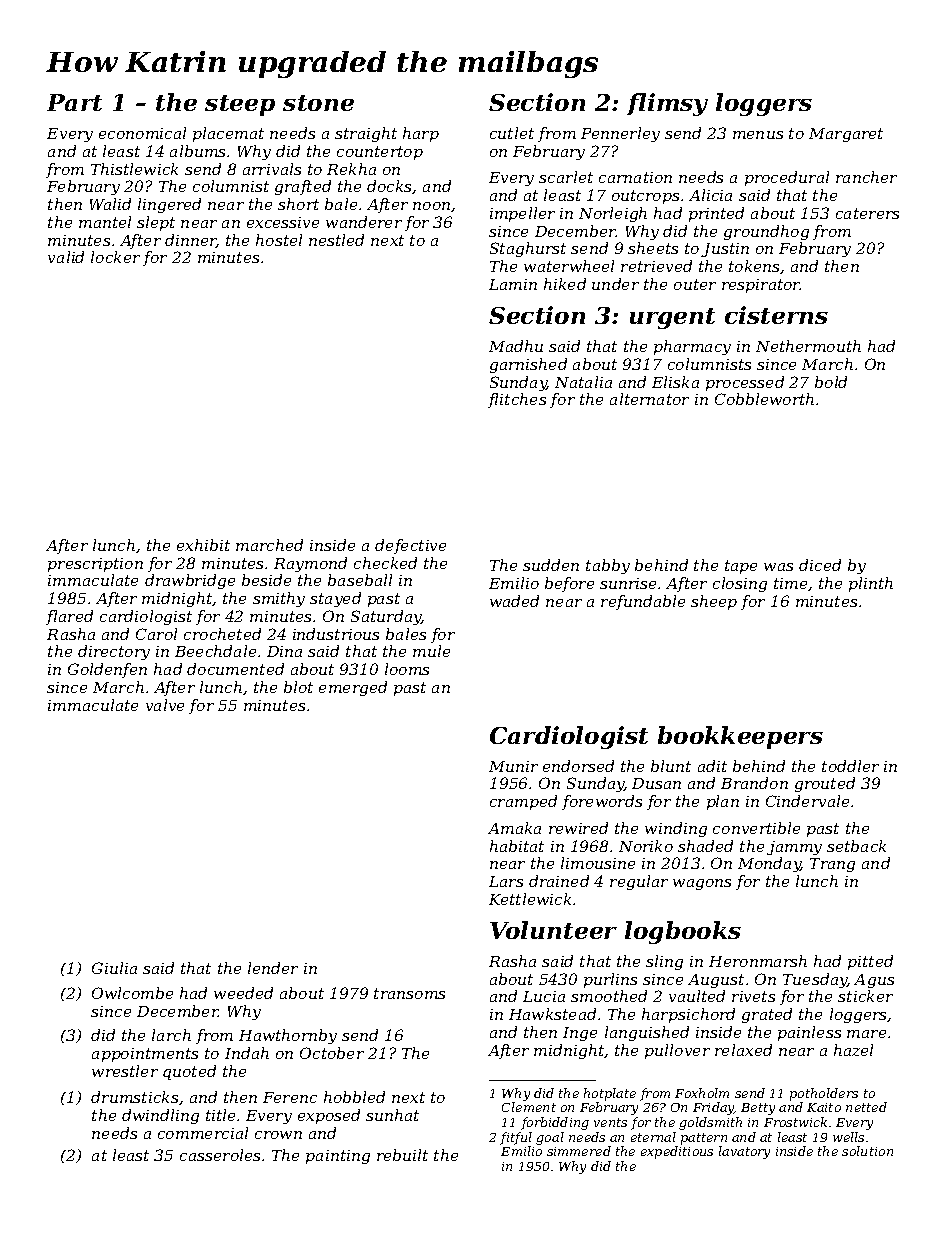  Describe the element at coordinates (107, 670) in the screenshot. I see `Goldenfen` at that location.
